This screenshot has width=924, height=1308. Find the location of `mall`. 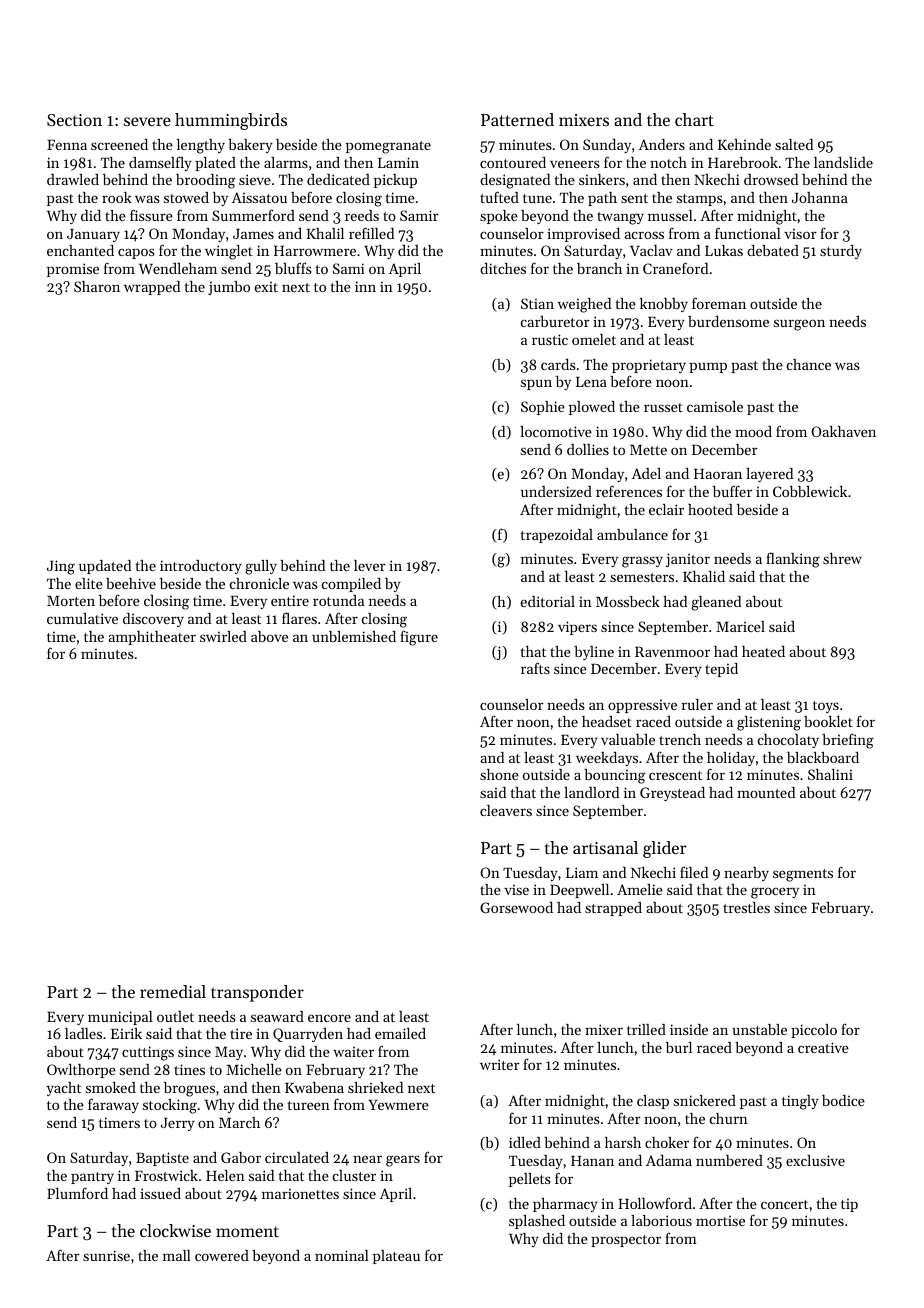

mall is located at coordinates (177, 1255).
